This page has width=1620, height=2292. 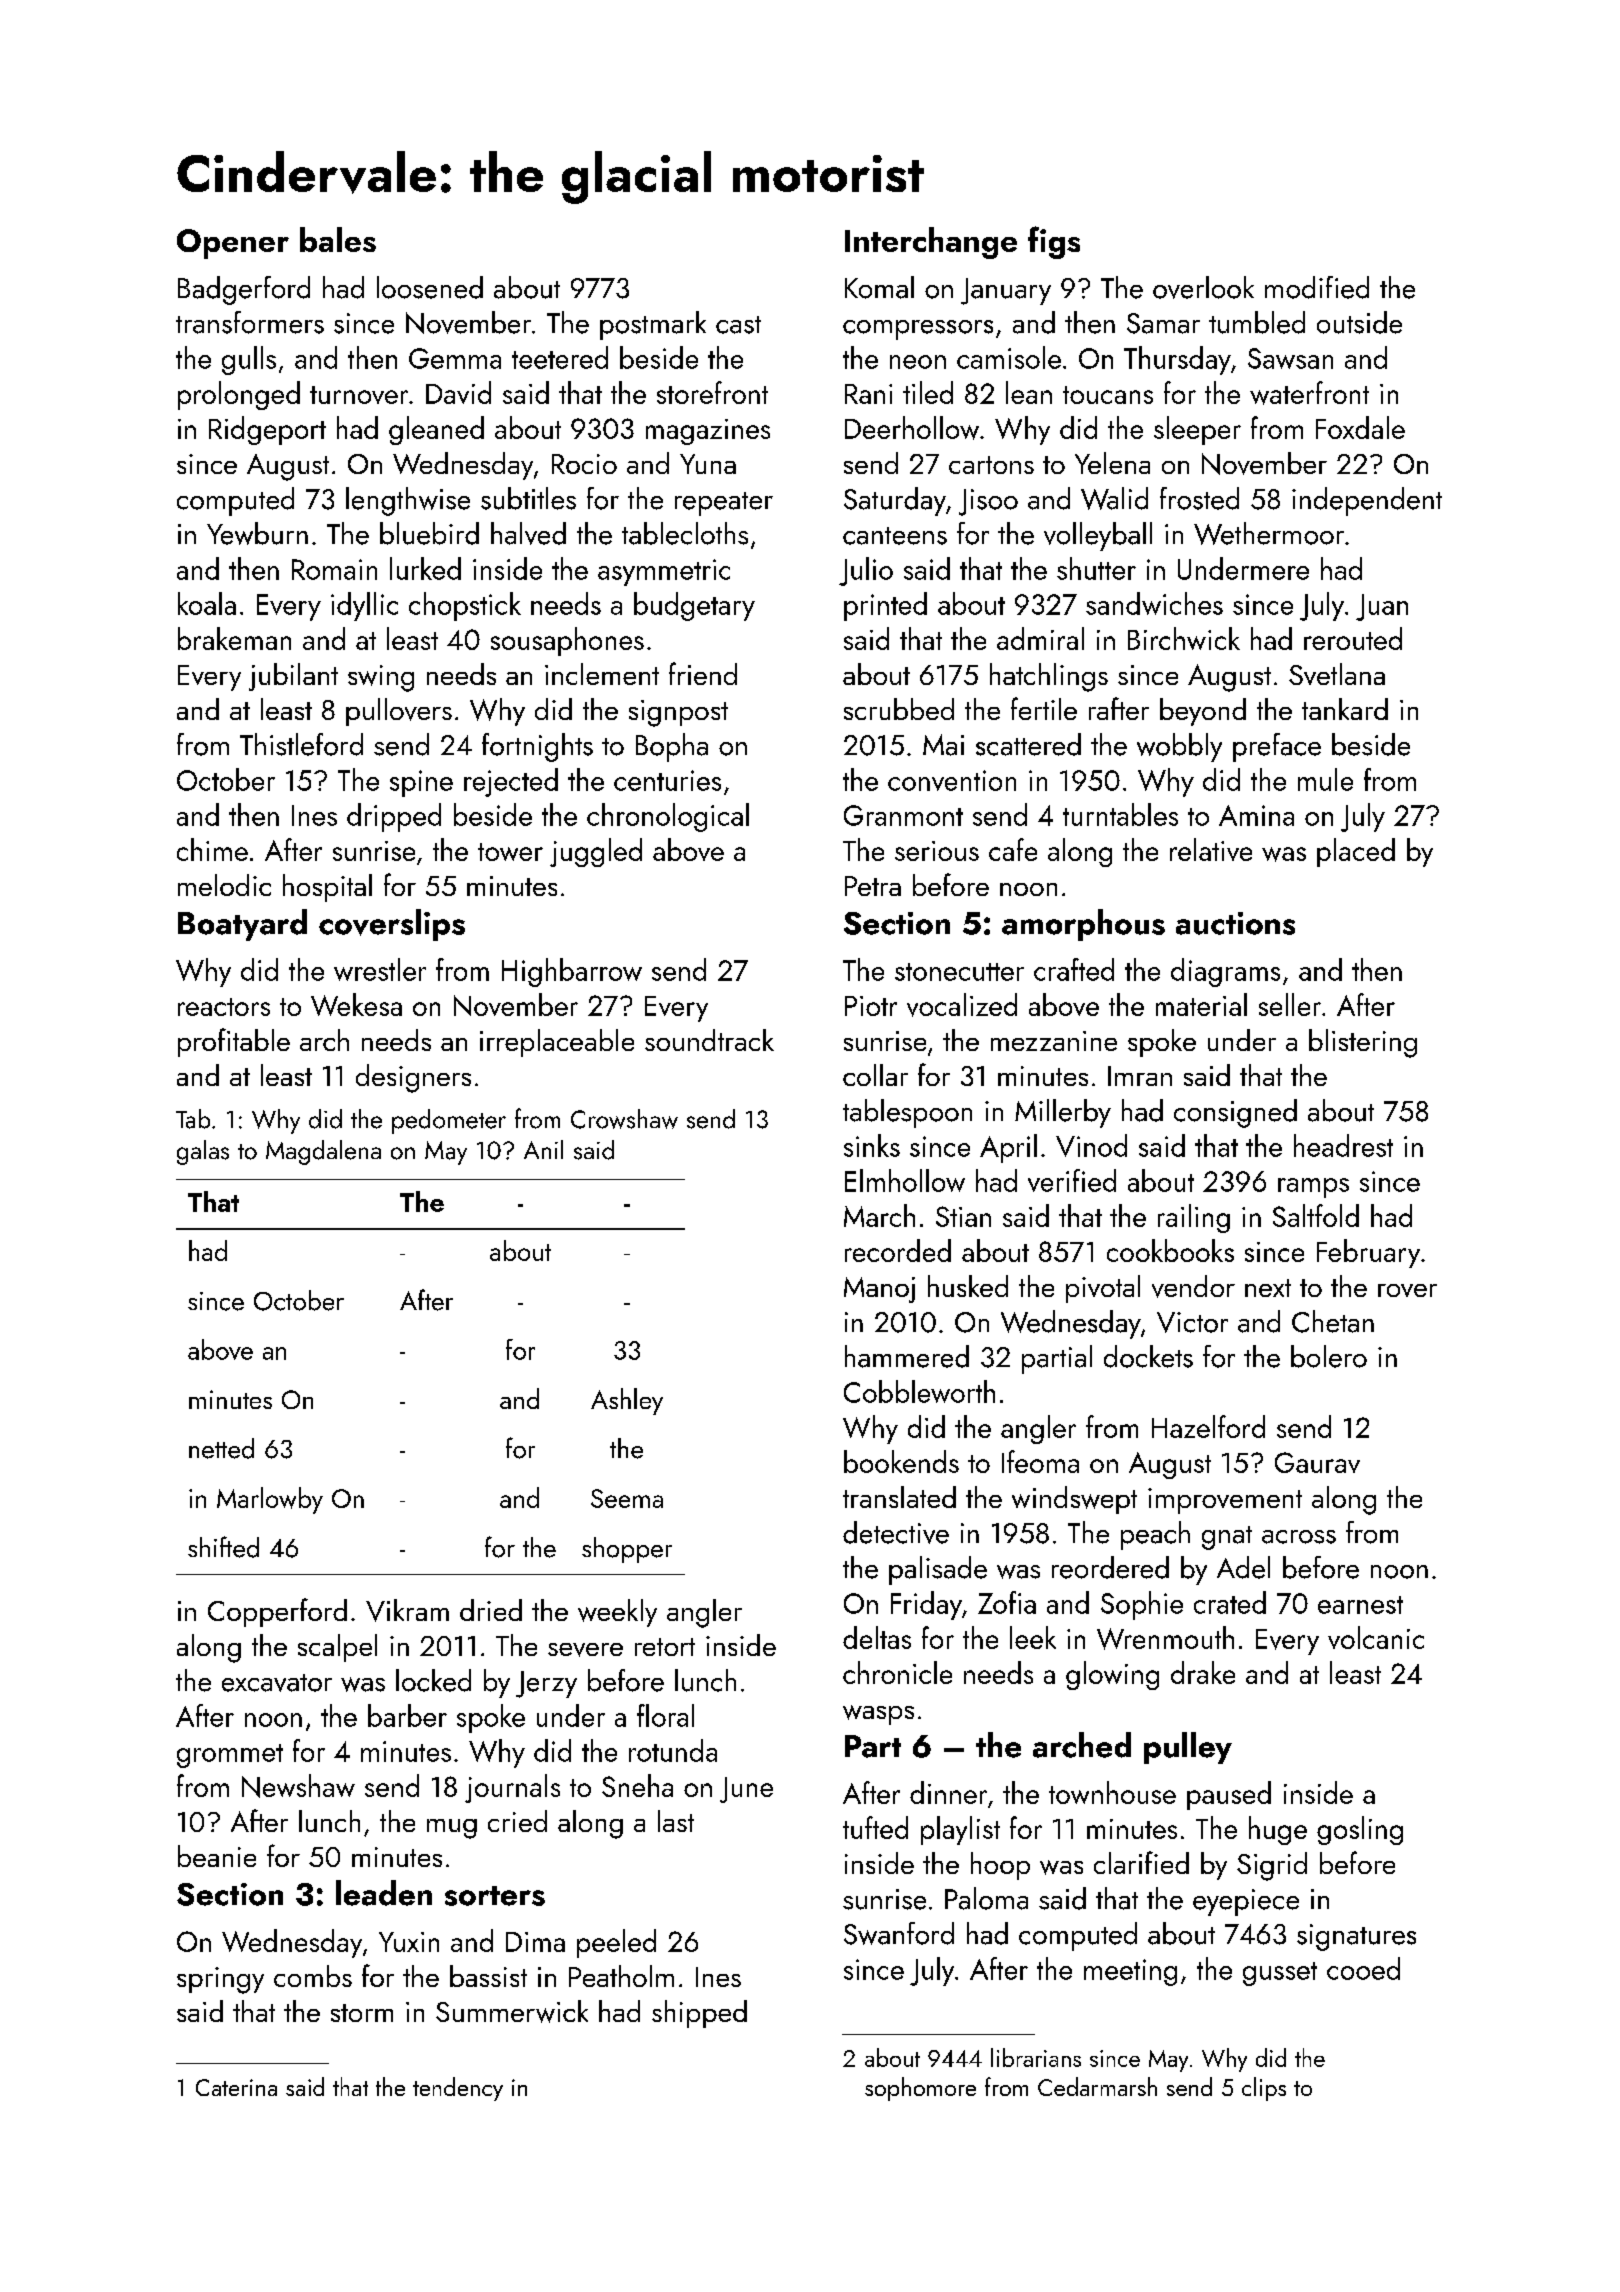 I want to click on Interchange, so click(x=931, y=243).
